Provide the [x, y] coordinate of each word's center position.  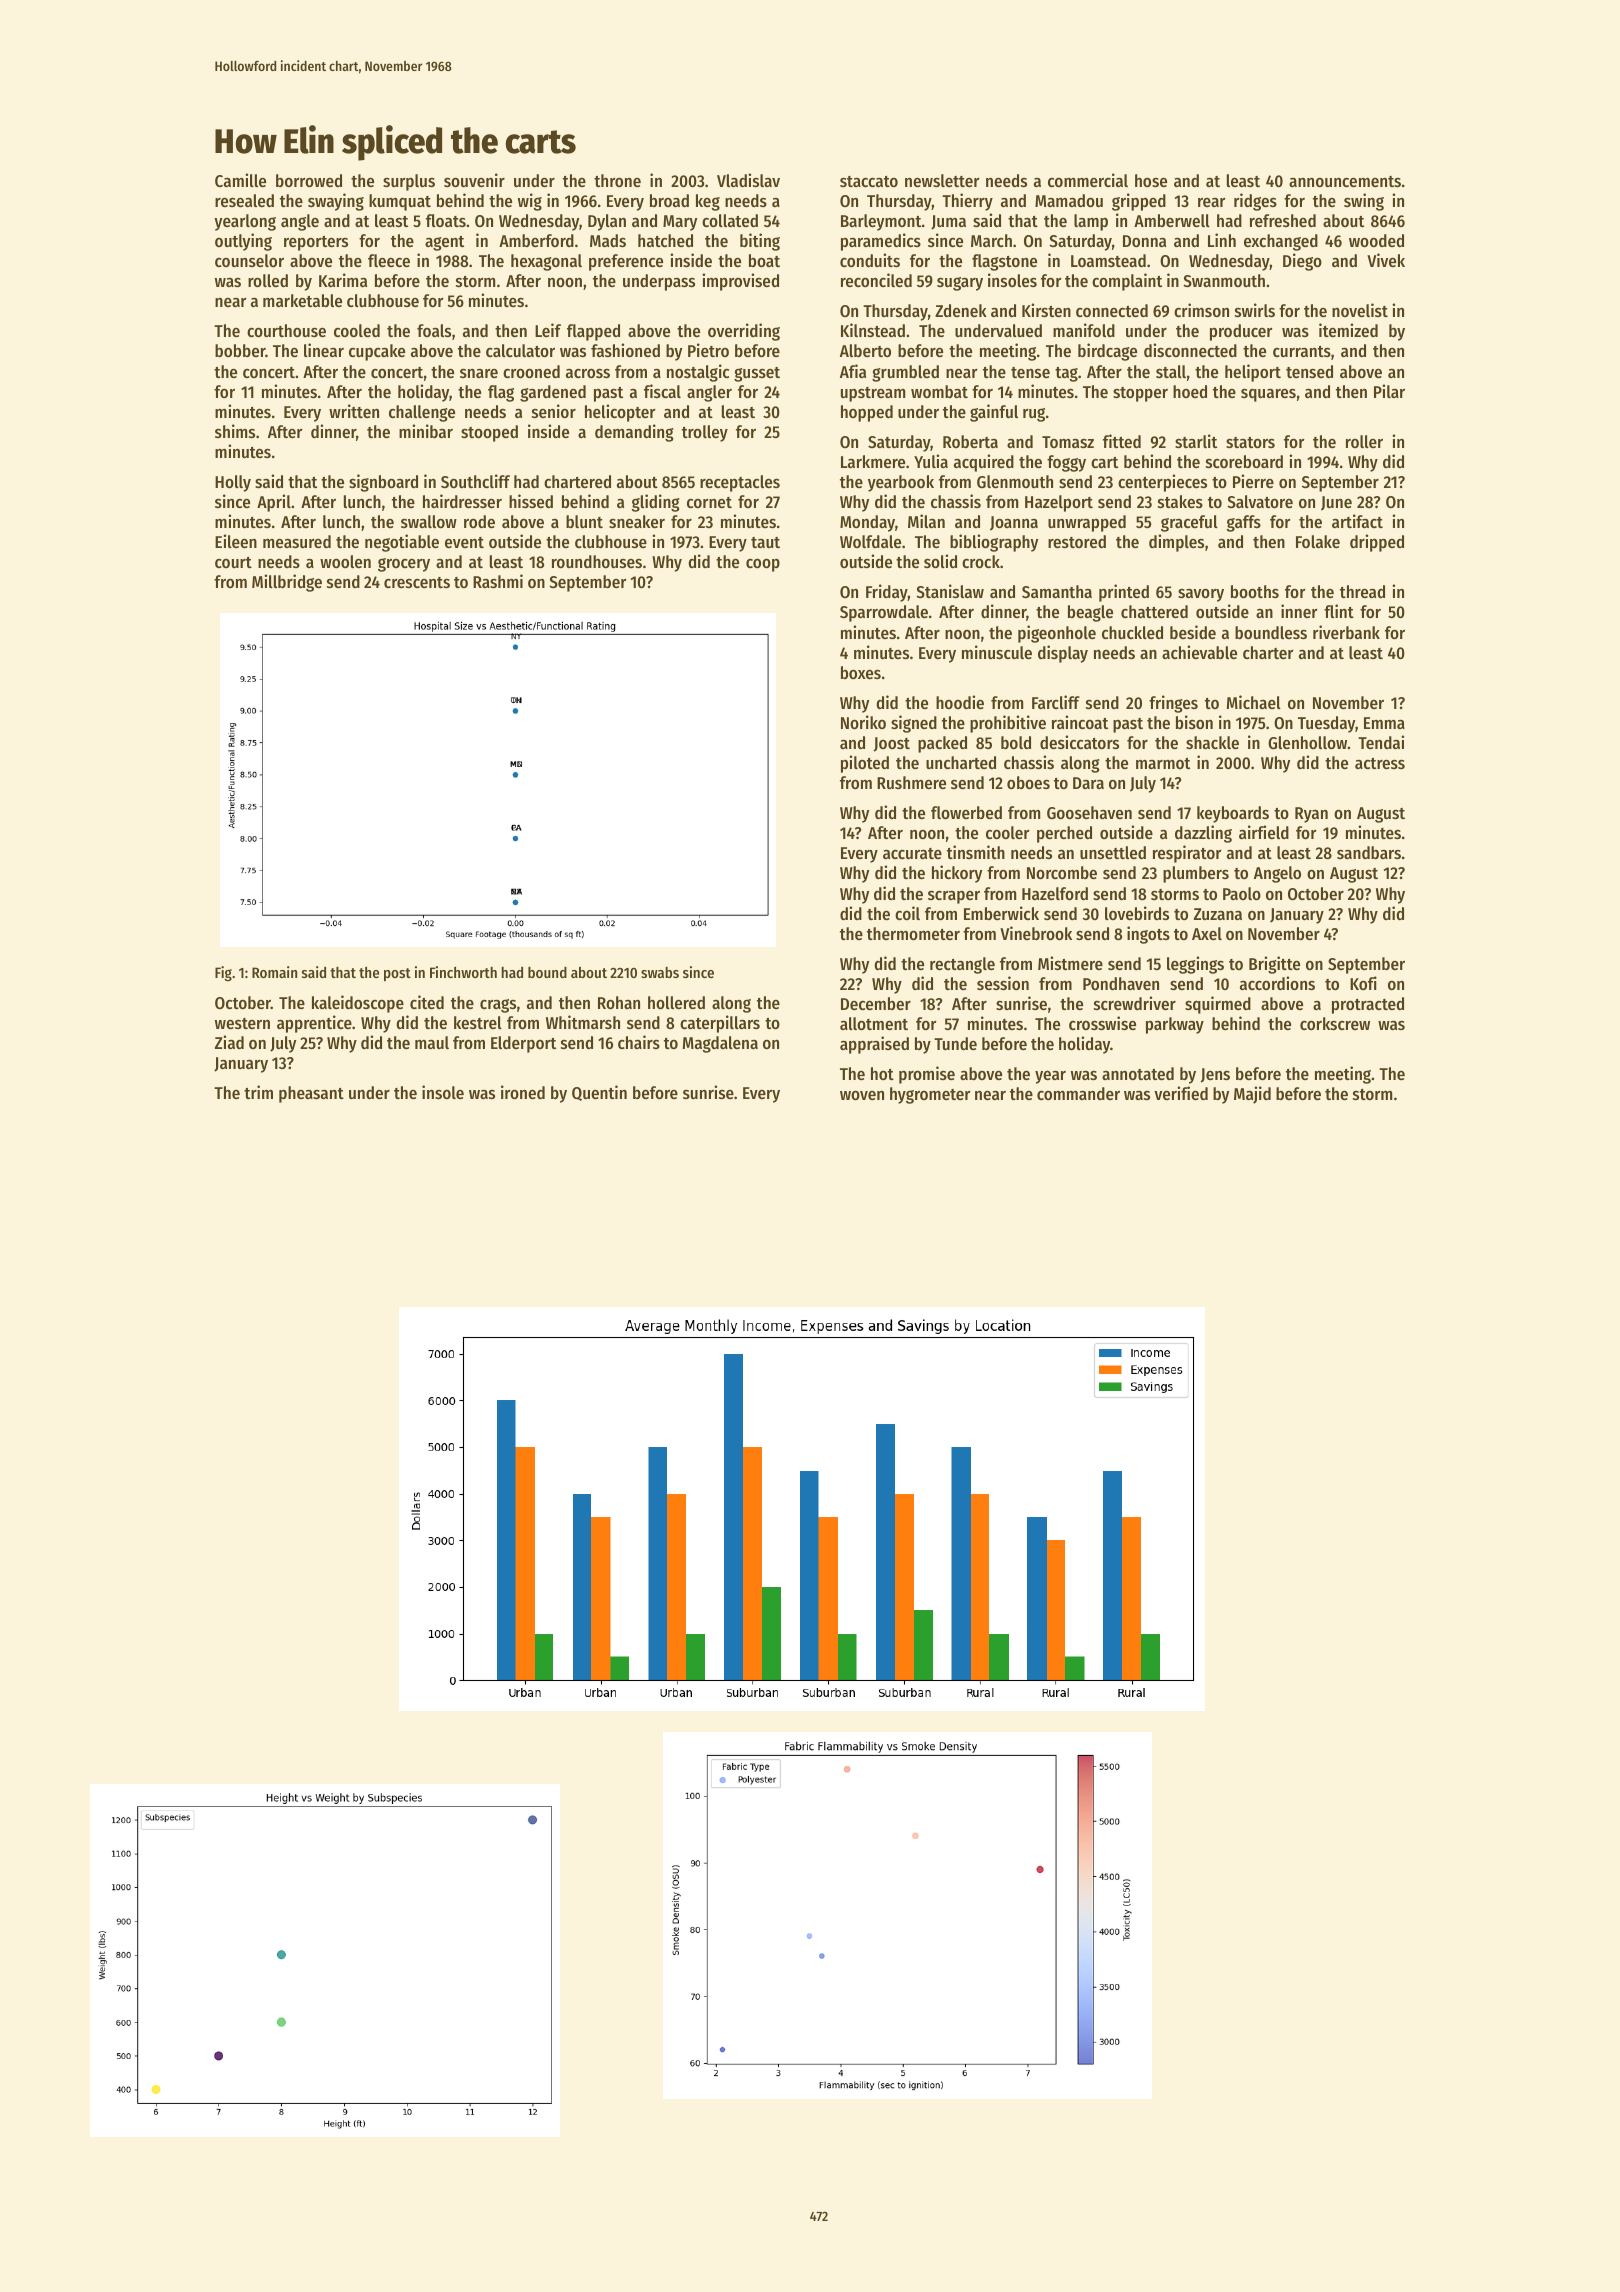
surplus [409, 182]
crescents [417, 582]
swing [1364, 202]
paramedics [881, 242]
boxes [861, 672]
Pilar [1389, 391]
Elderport [523, 1044]
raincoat [1080, 722]
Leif [548, 330]
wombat [939, 391]
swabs [660, 972]
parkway [1175, 1025]
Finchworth [463, 972]
